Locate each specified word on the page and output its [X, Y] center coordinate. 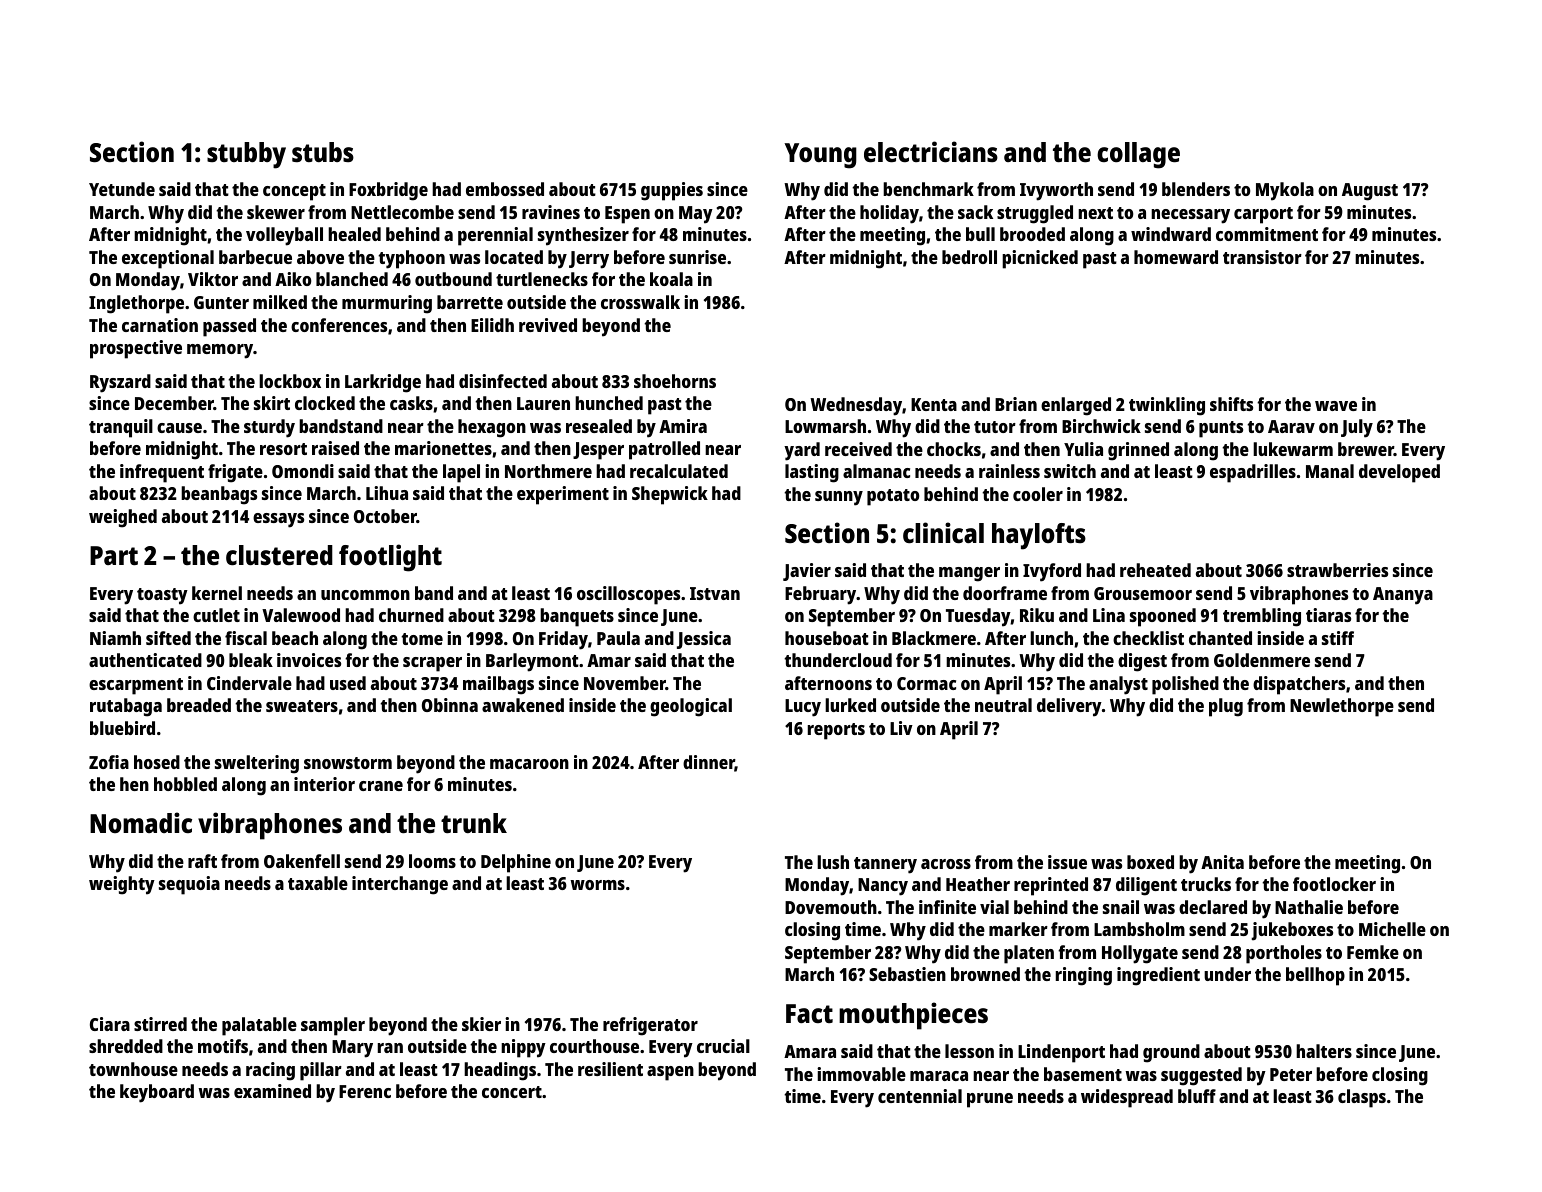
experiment [563, 495]
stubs [323, 152]
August [1370, 192]
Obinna [450, 705]
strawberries [1337, 570]
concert [512, 1092]
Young [820, 156]
